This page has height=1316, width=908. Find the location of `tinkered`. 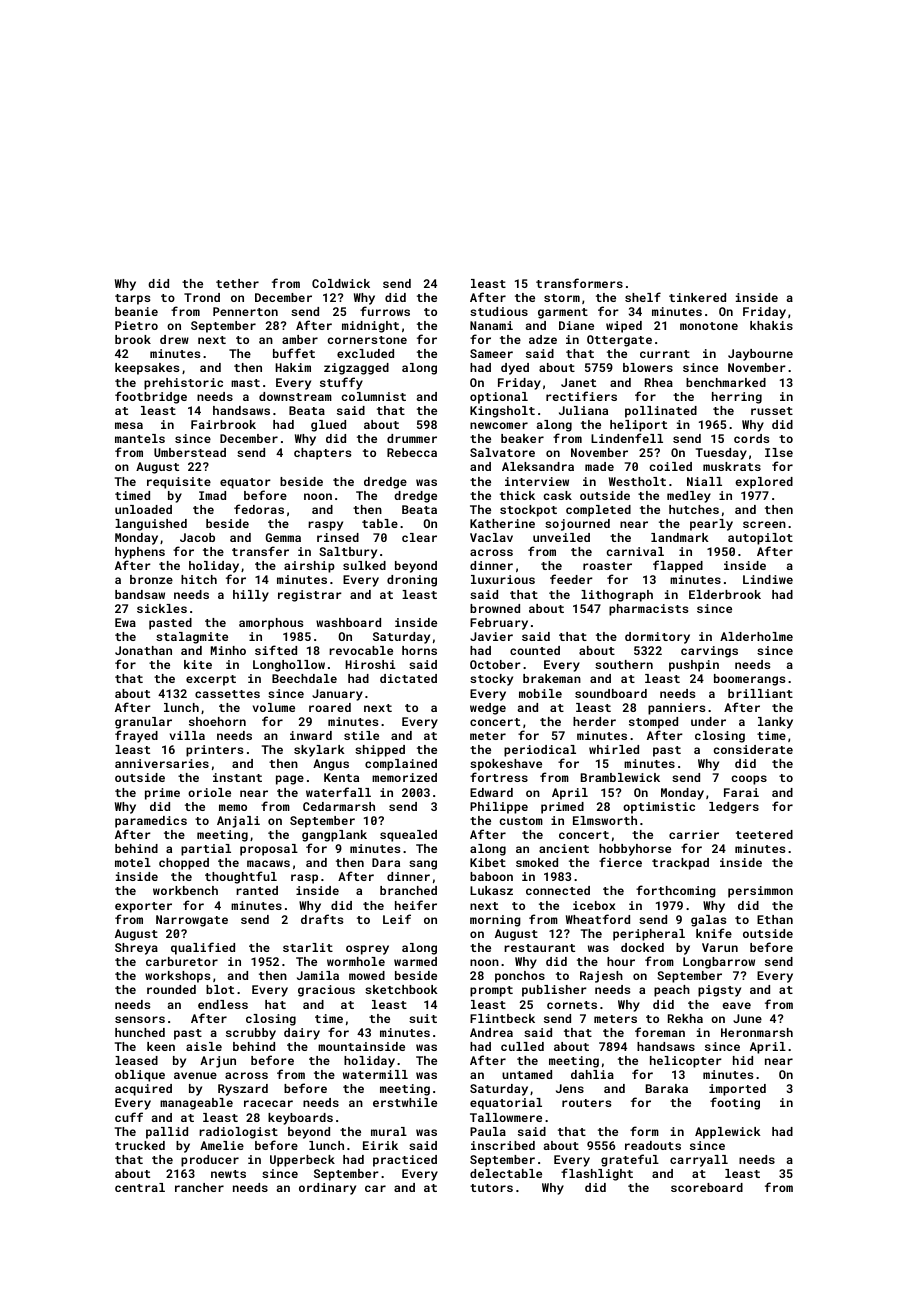

tinkered is located at coordinates (697, 297).
